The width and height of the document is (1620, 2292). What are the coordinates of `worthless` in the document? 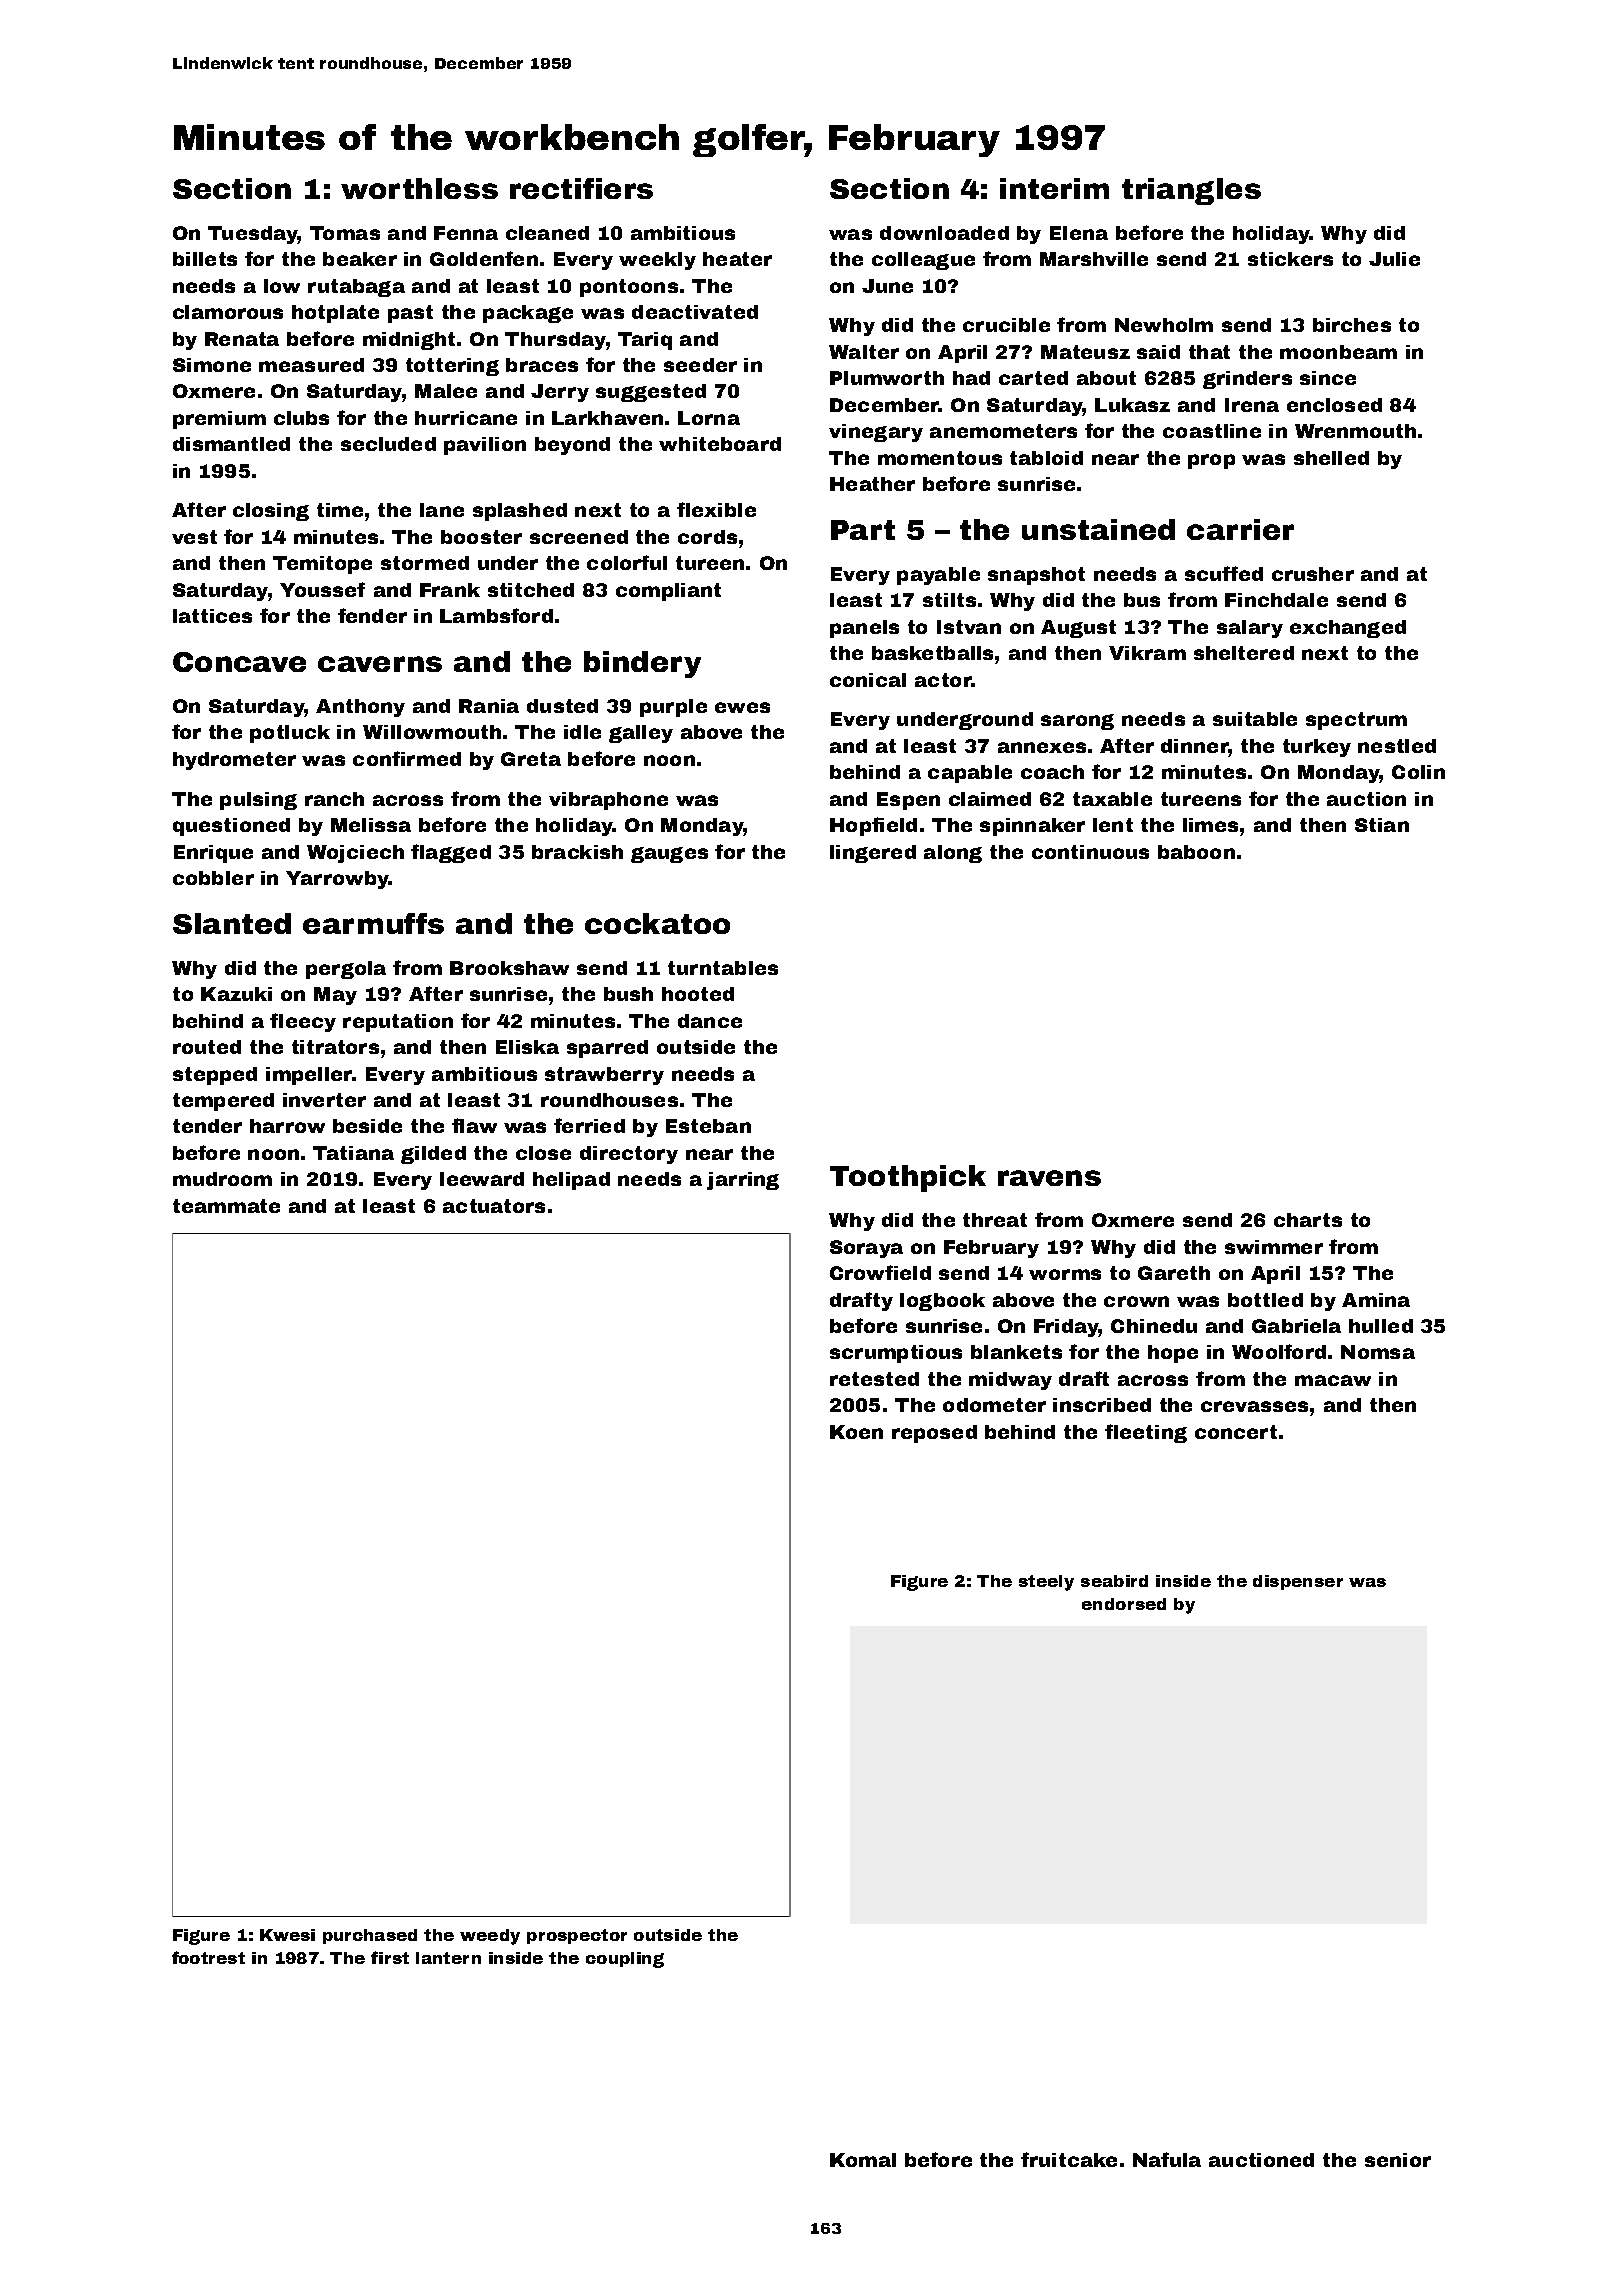 It's located at (419, 188).
